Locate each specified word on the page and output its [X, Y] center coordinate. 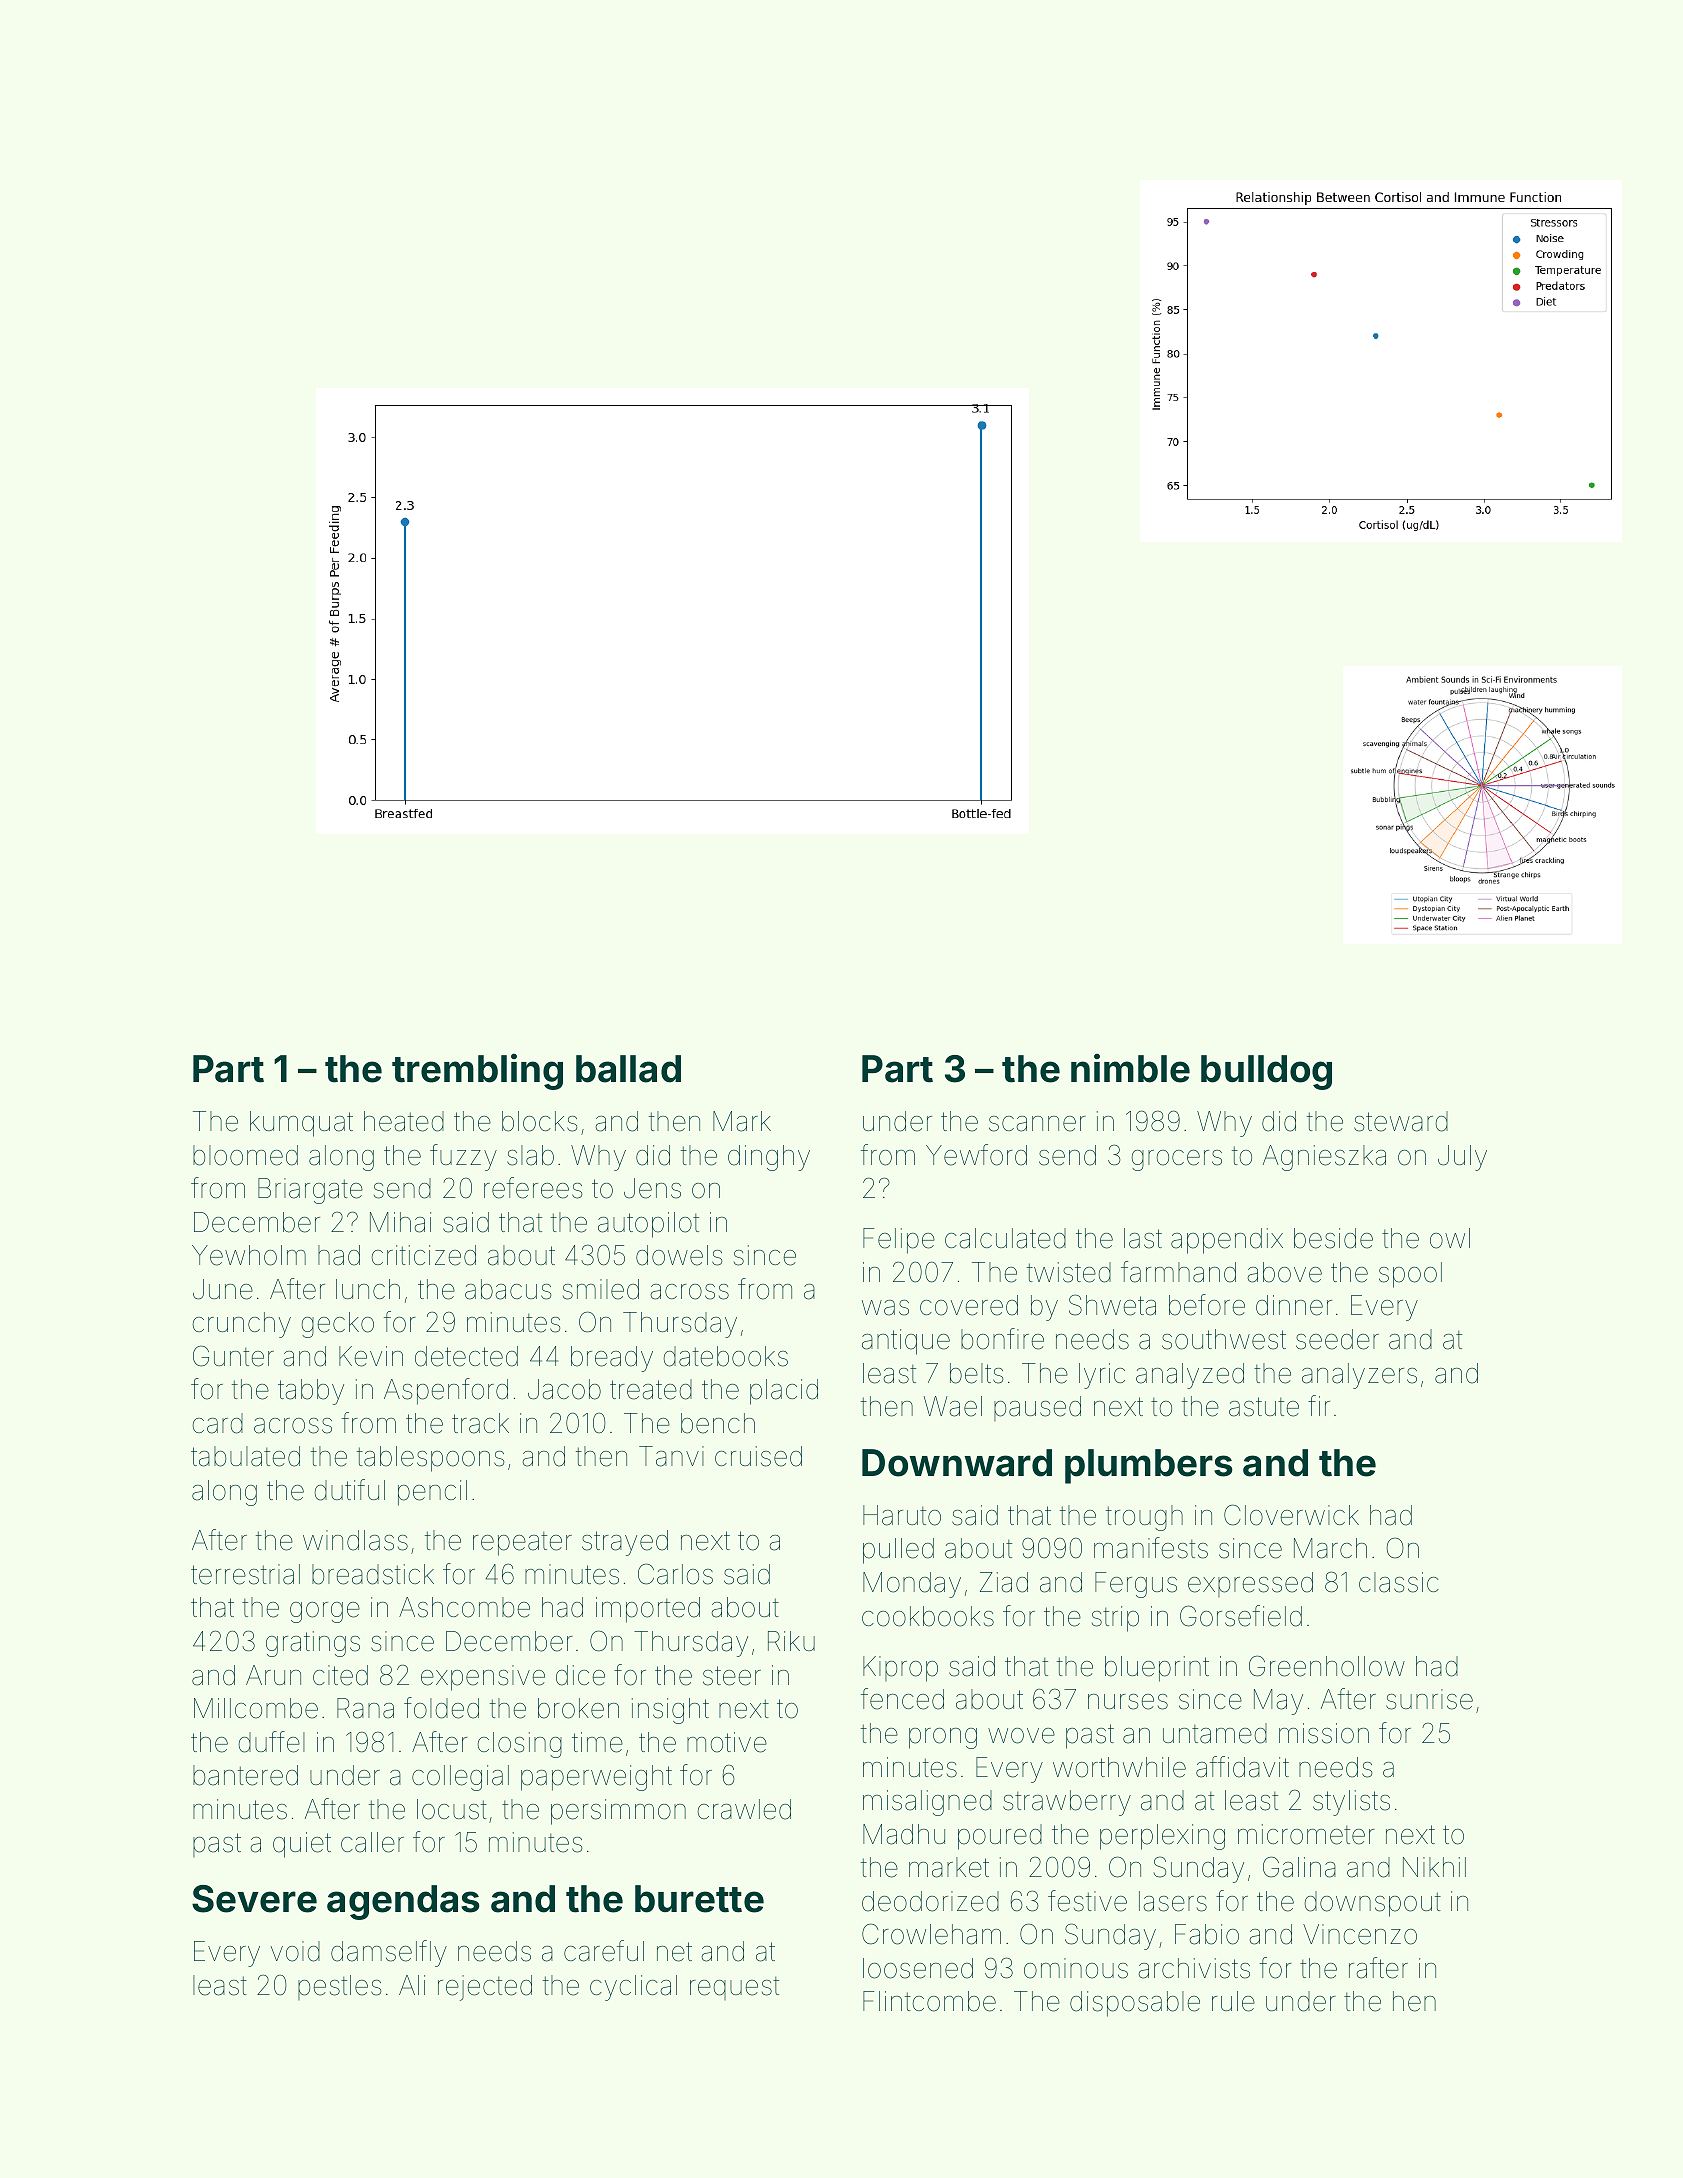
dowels [679, 1255]
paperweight [596, 1778]
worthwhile [1119, 1767]
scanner [1037, 1124]
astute [1264, 1407]
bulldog [1266, 1072]
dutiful [350, 1490]
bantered [245, 1775]
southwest [1224, 1339]
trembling [477, 1072]
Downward [957, 1463]
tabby [311, 1392]
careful [604, 1951]
